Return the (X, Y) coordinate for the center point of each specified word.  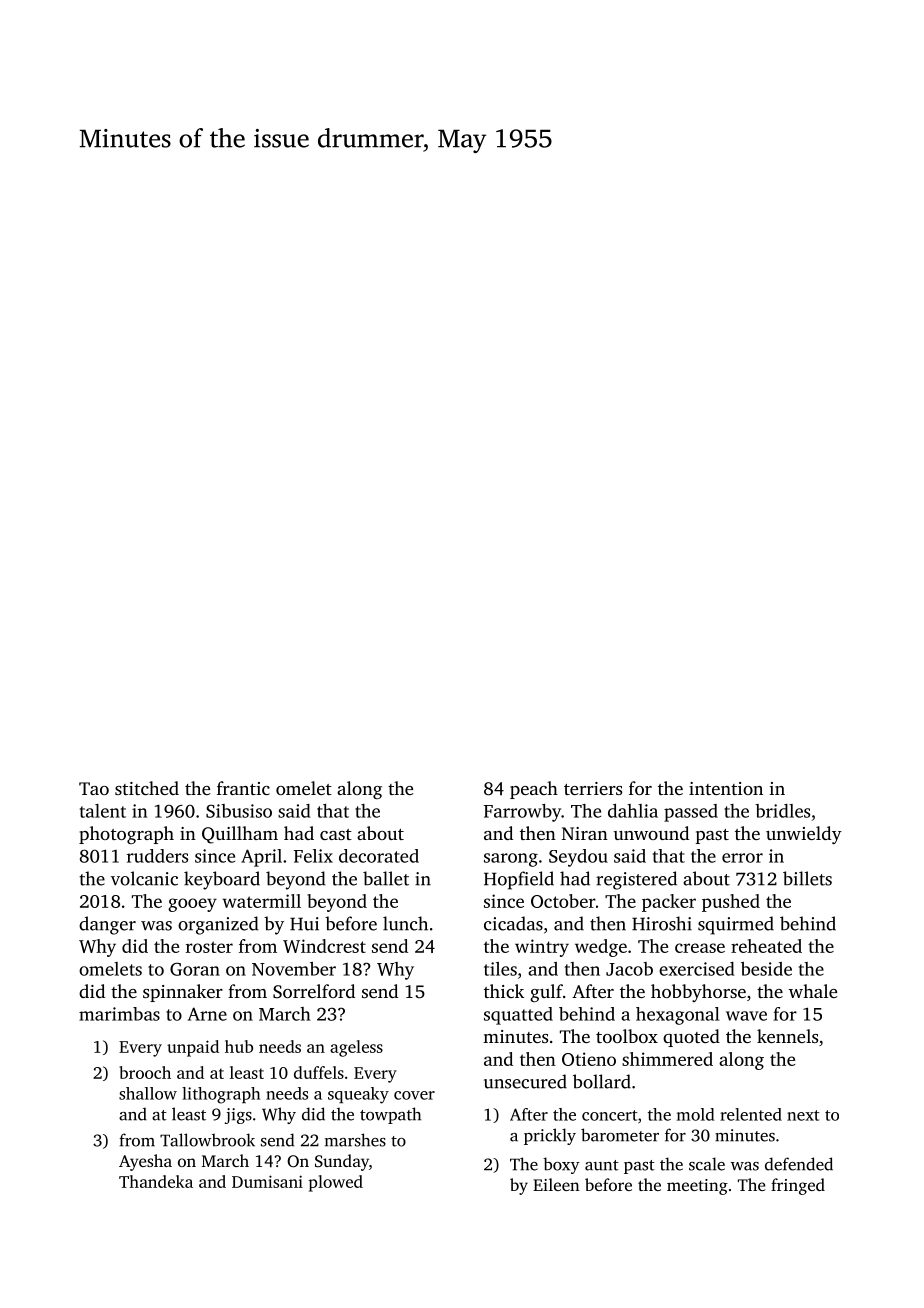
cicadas (513, 923)
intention (726, 788)
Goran (195, 969)
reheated (766, 946)
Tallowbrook (207, 1140)
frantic (243, 788)
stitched (147, 788)
